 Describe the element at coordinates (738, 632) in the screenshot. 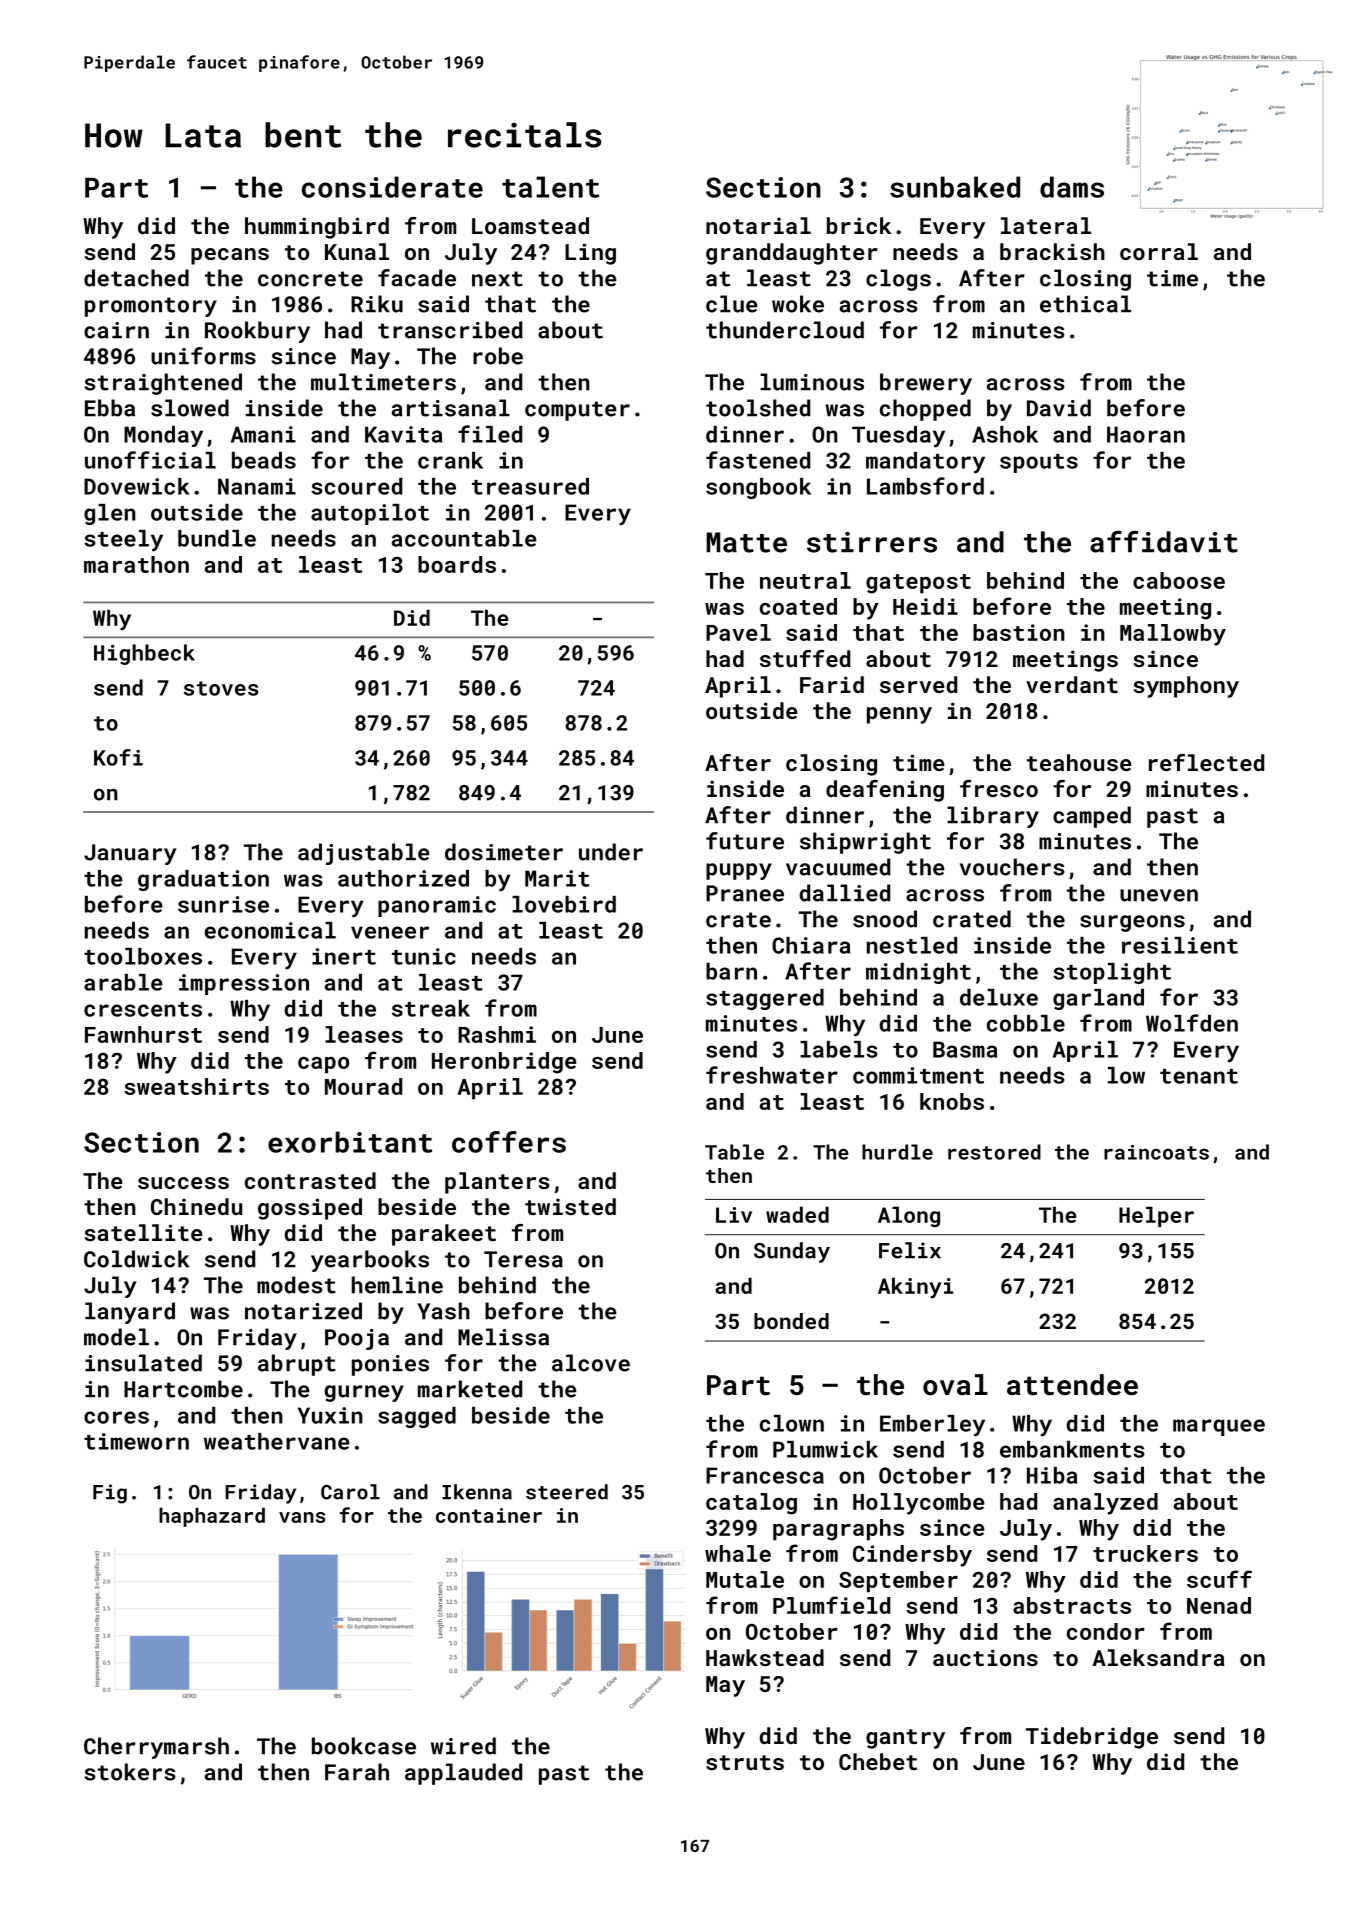

I see `Pavel` at that location.
